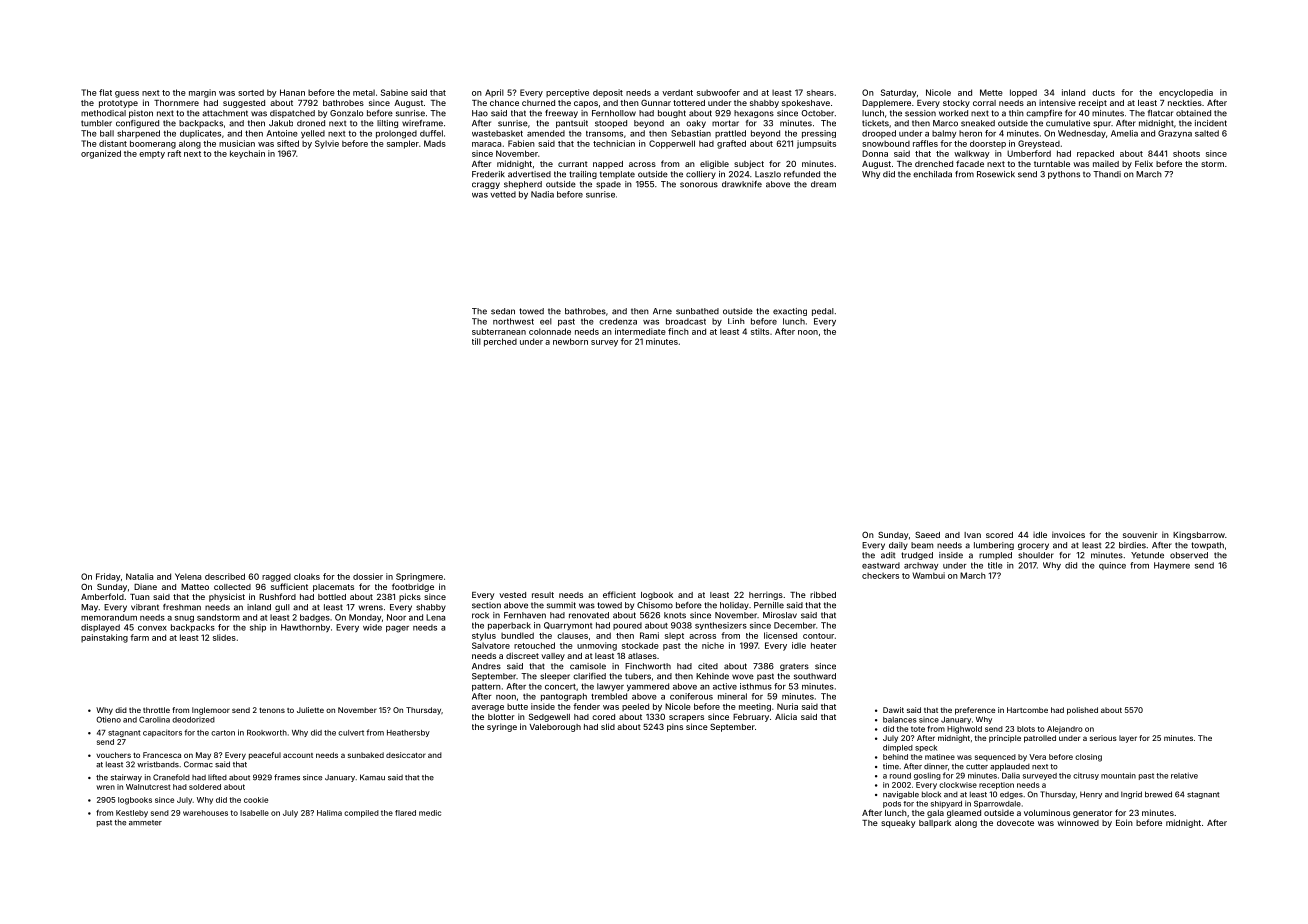  Describe the element at coordinates (1124, 822) in the screenshot. I see `Eoin` at that location.
